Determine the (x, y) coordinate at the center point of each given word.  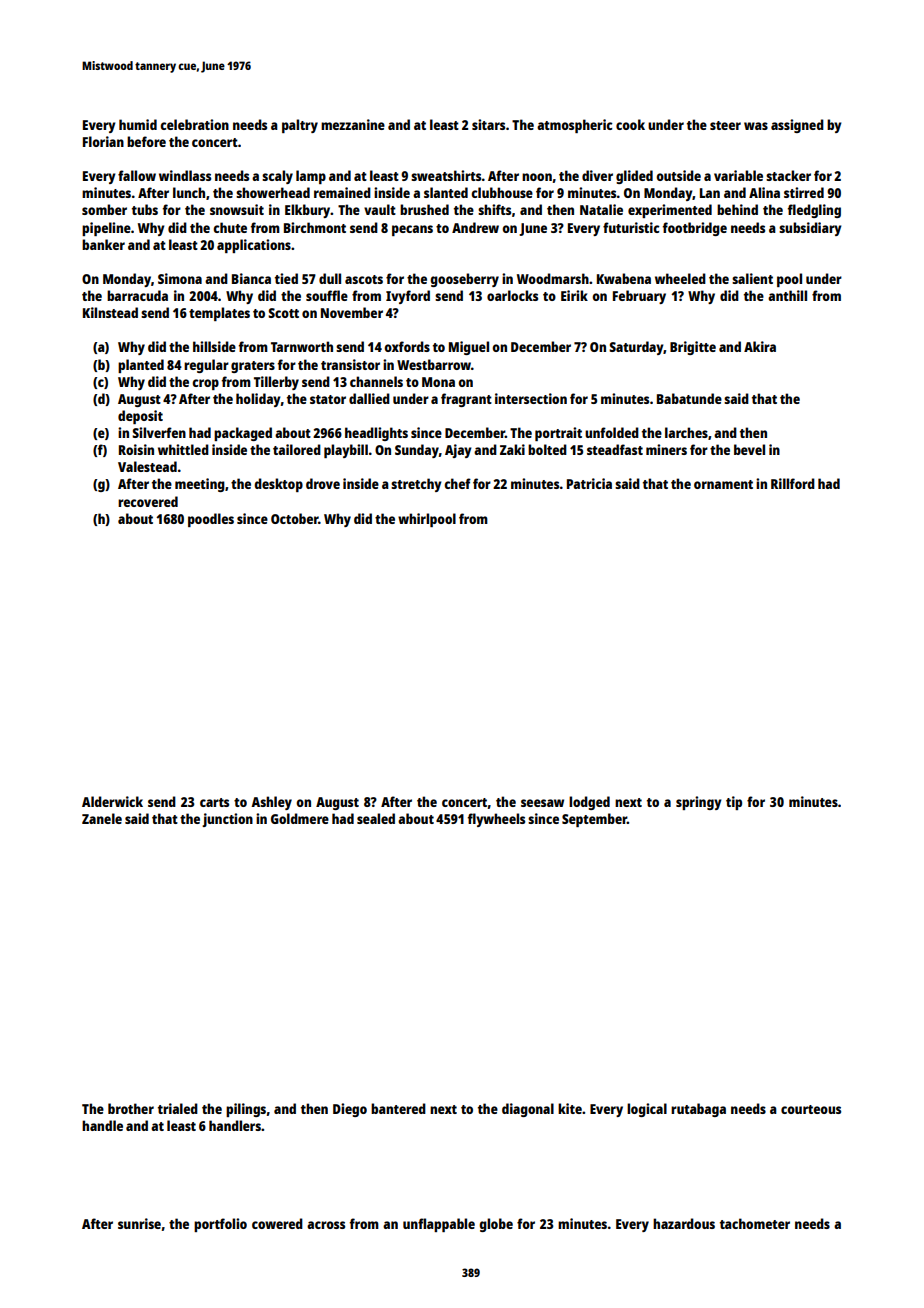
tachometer (755, 1223)
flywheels (496, 820)
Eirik (574, 295)
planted (141, 366)
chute (230, 227)
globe (496, 1225)
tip (734, 803)
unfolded (612, 432)
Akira (760, 346)
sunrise (139, 1223)
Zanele (102, 818)
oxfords (407, 346)
